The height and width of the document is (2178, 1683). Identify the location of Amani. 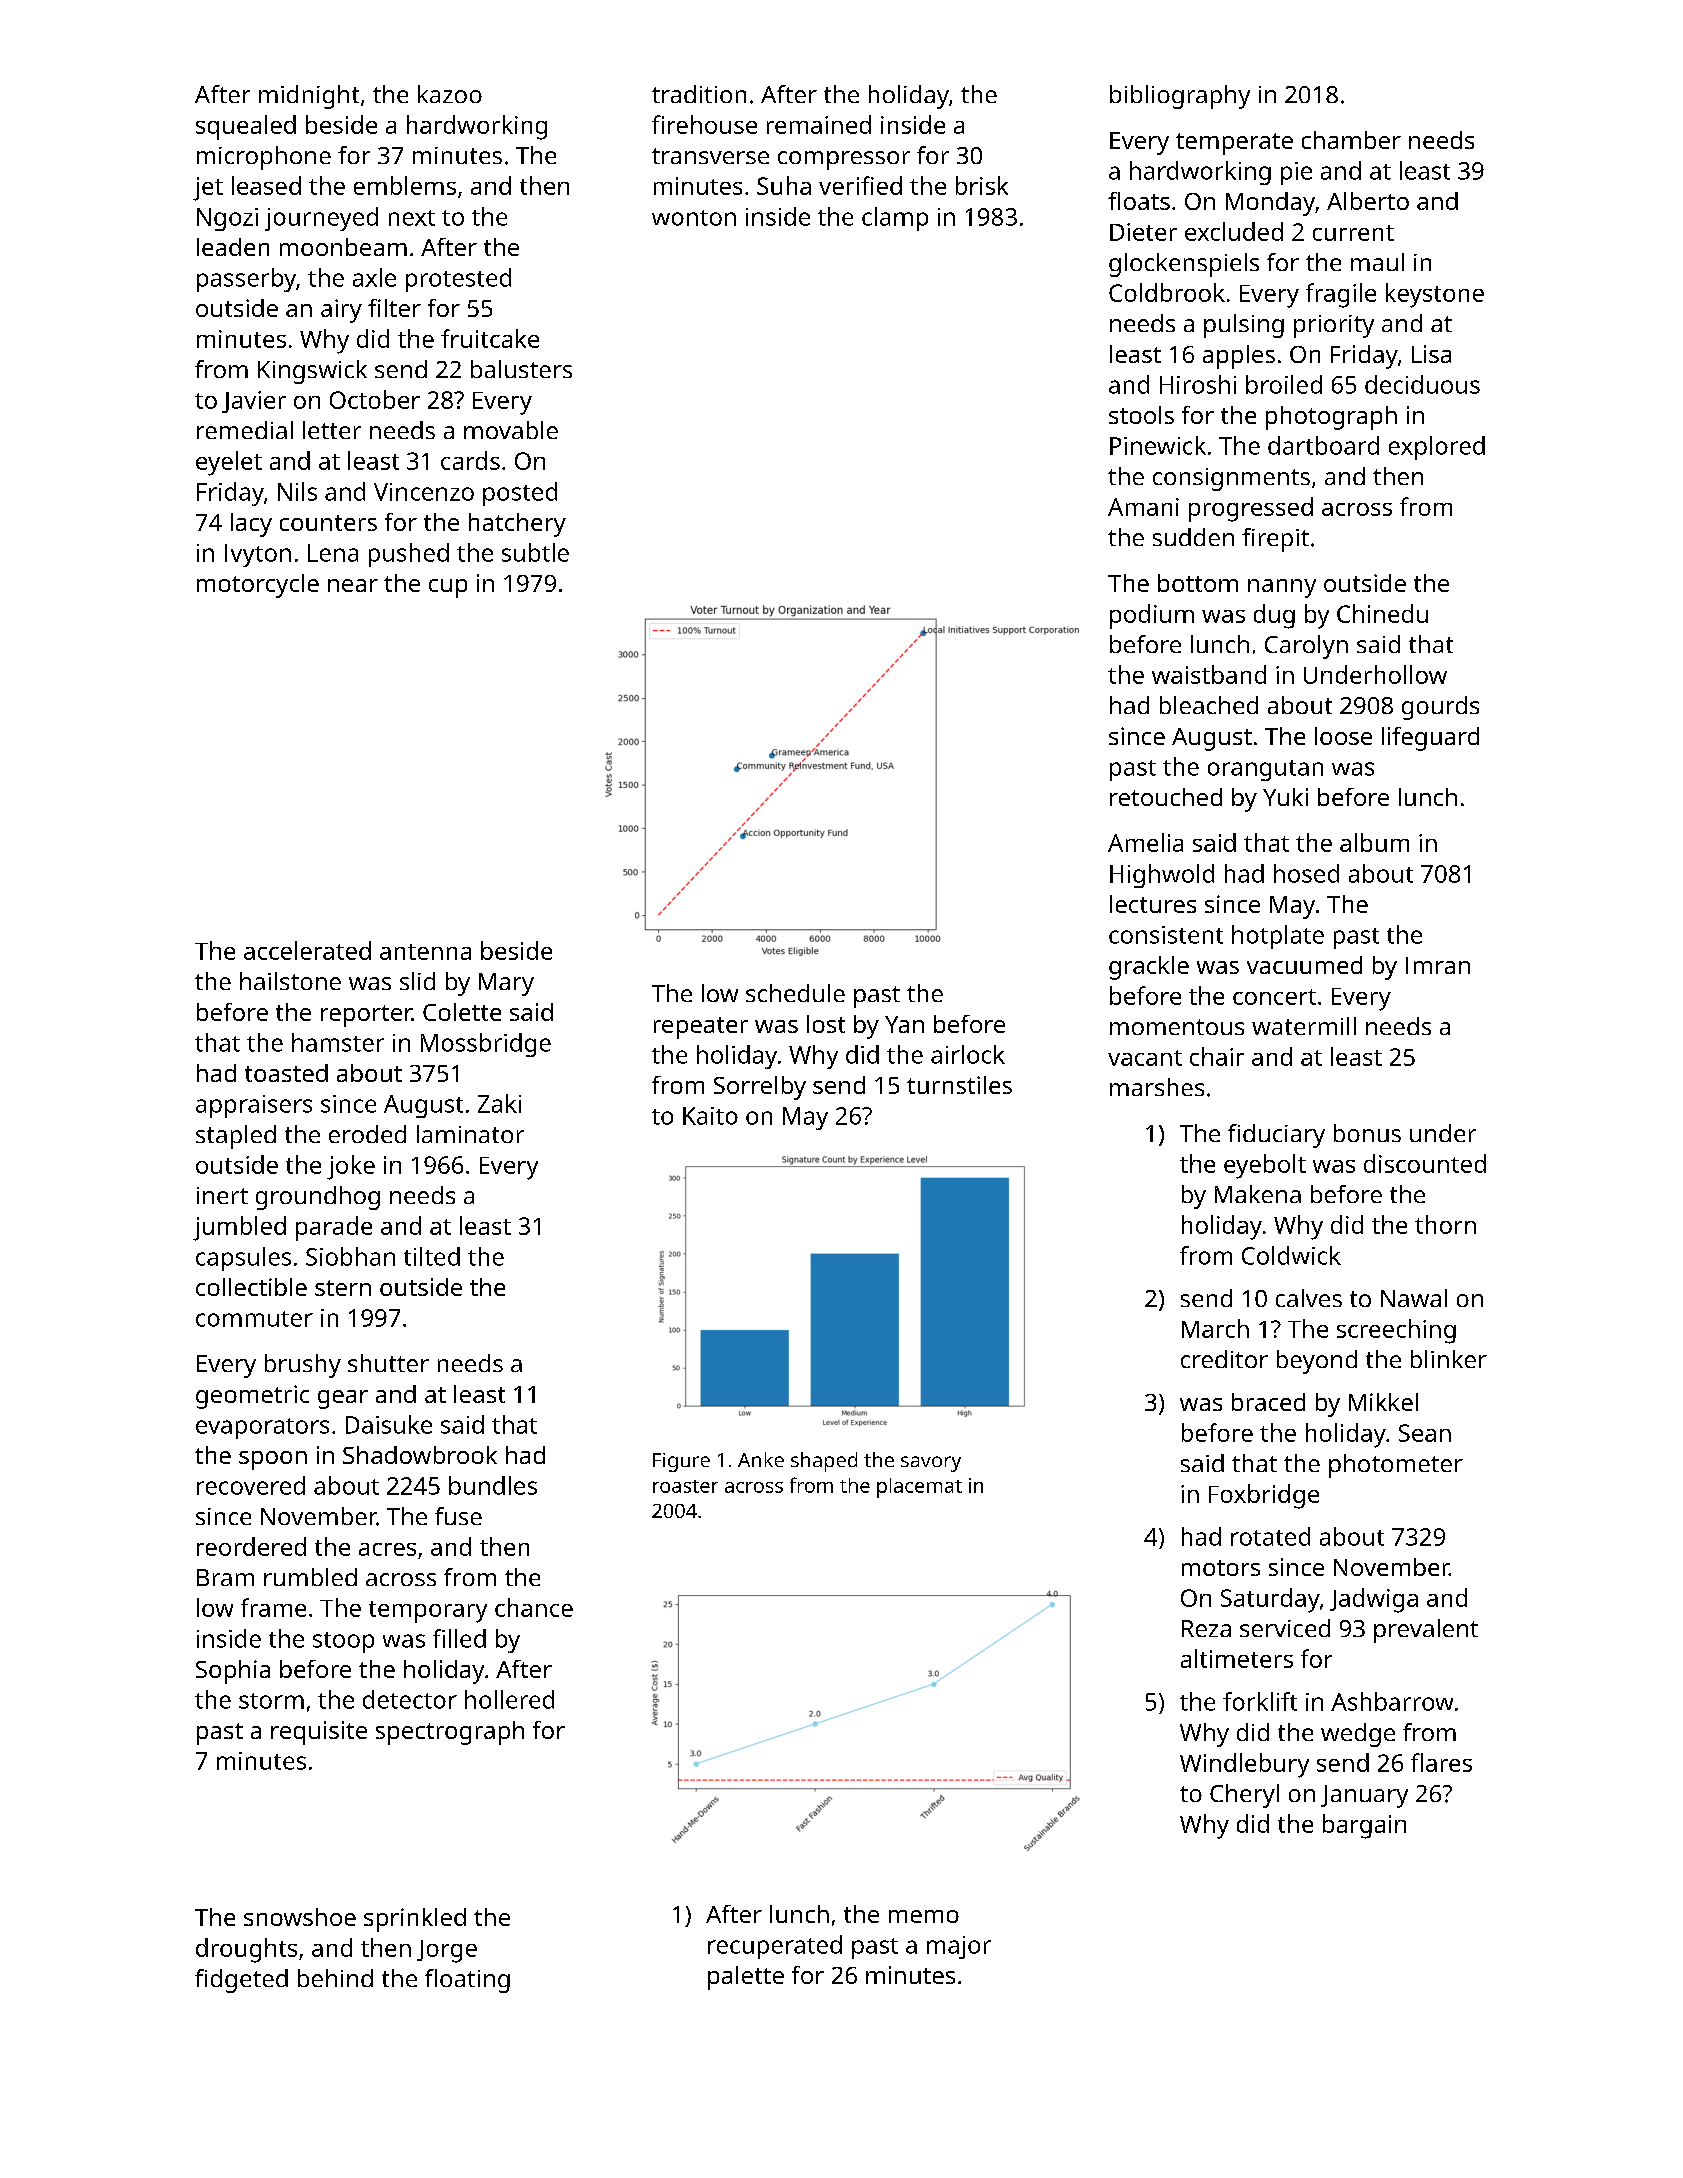
(1143, 507).
